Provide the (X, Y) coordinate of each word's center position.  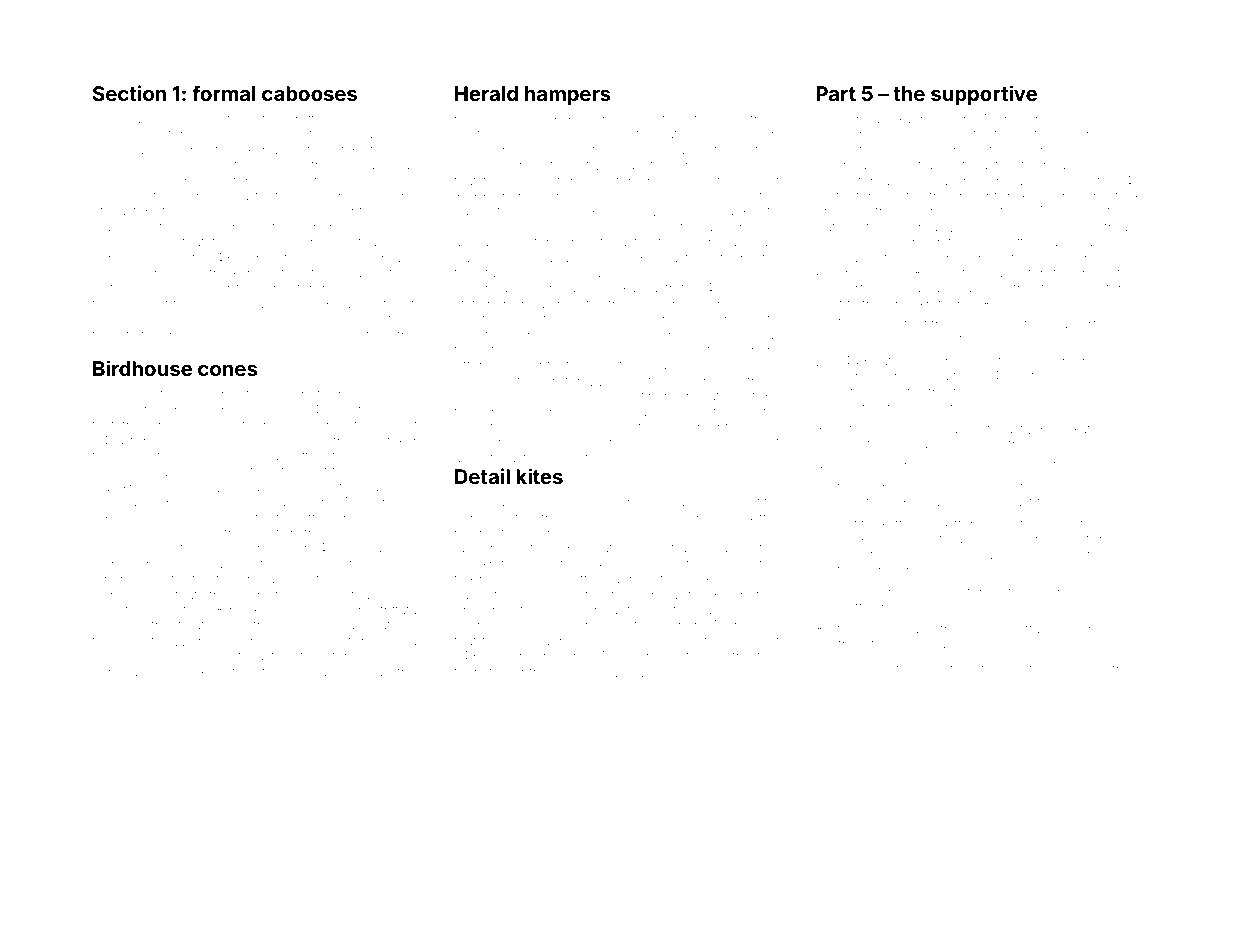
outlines (1037, 669)
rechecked (189, 672)
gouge (574, 674)
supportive (984, 95)
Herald (486, 93)
